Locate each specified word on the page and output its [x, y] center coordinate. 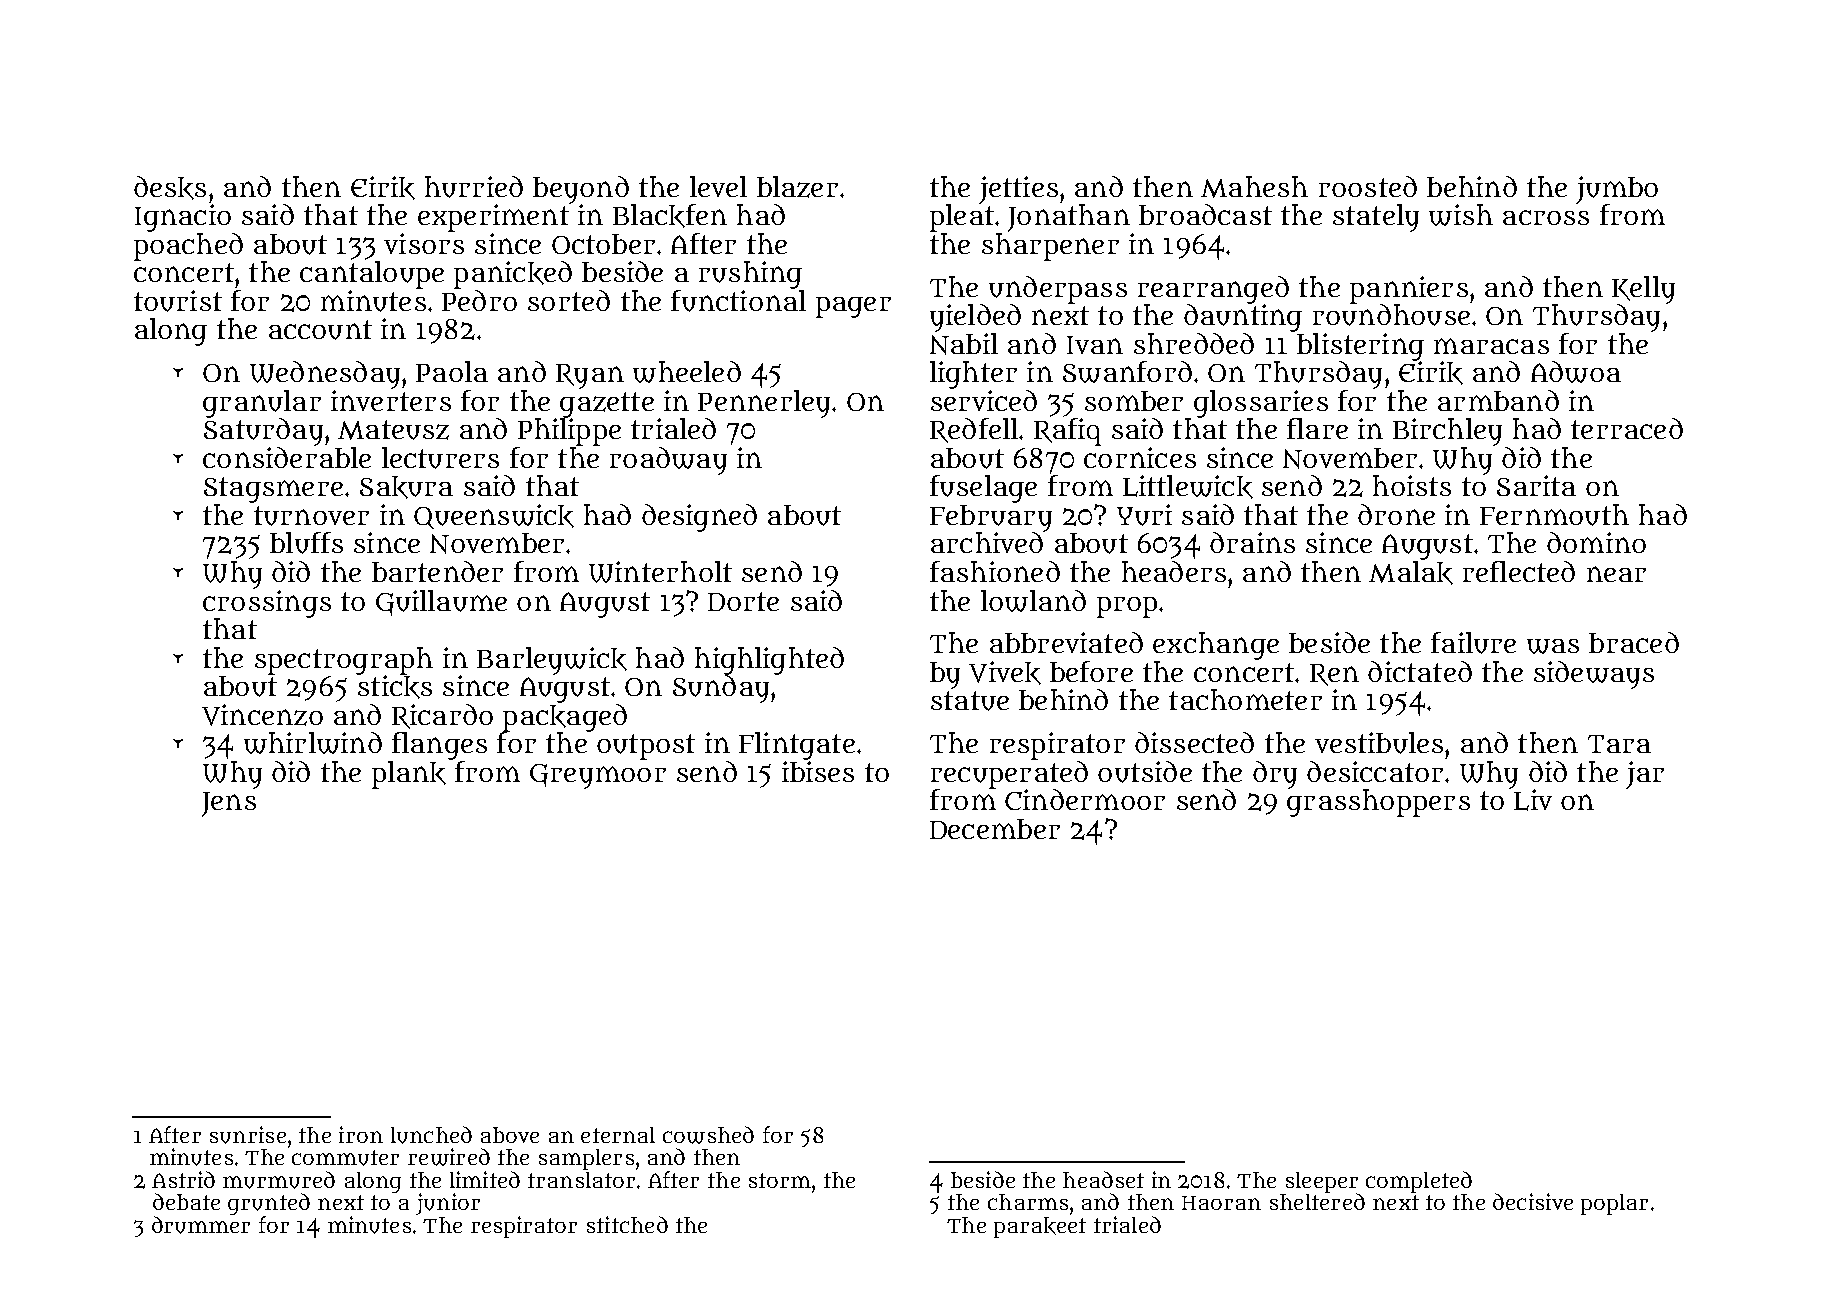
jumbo [1617, 189]
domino [1596, 542]
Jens [229, 804]
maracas [1491, 346]
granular [262, 404]
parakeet [1040, 1227]
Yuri [1144, 515]
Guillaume [441, 603]
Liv [1533, 800]
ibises [818, 771]
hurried [474, 187]
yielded [975, 318]
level [718, 186]
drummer [201, 1225]
